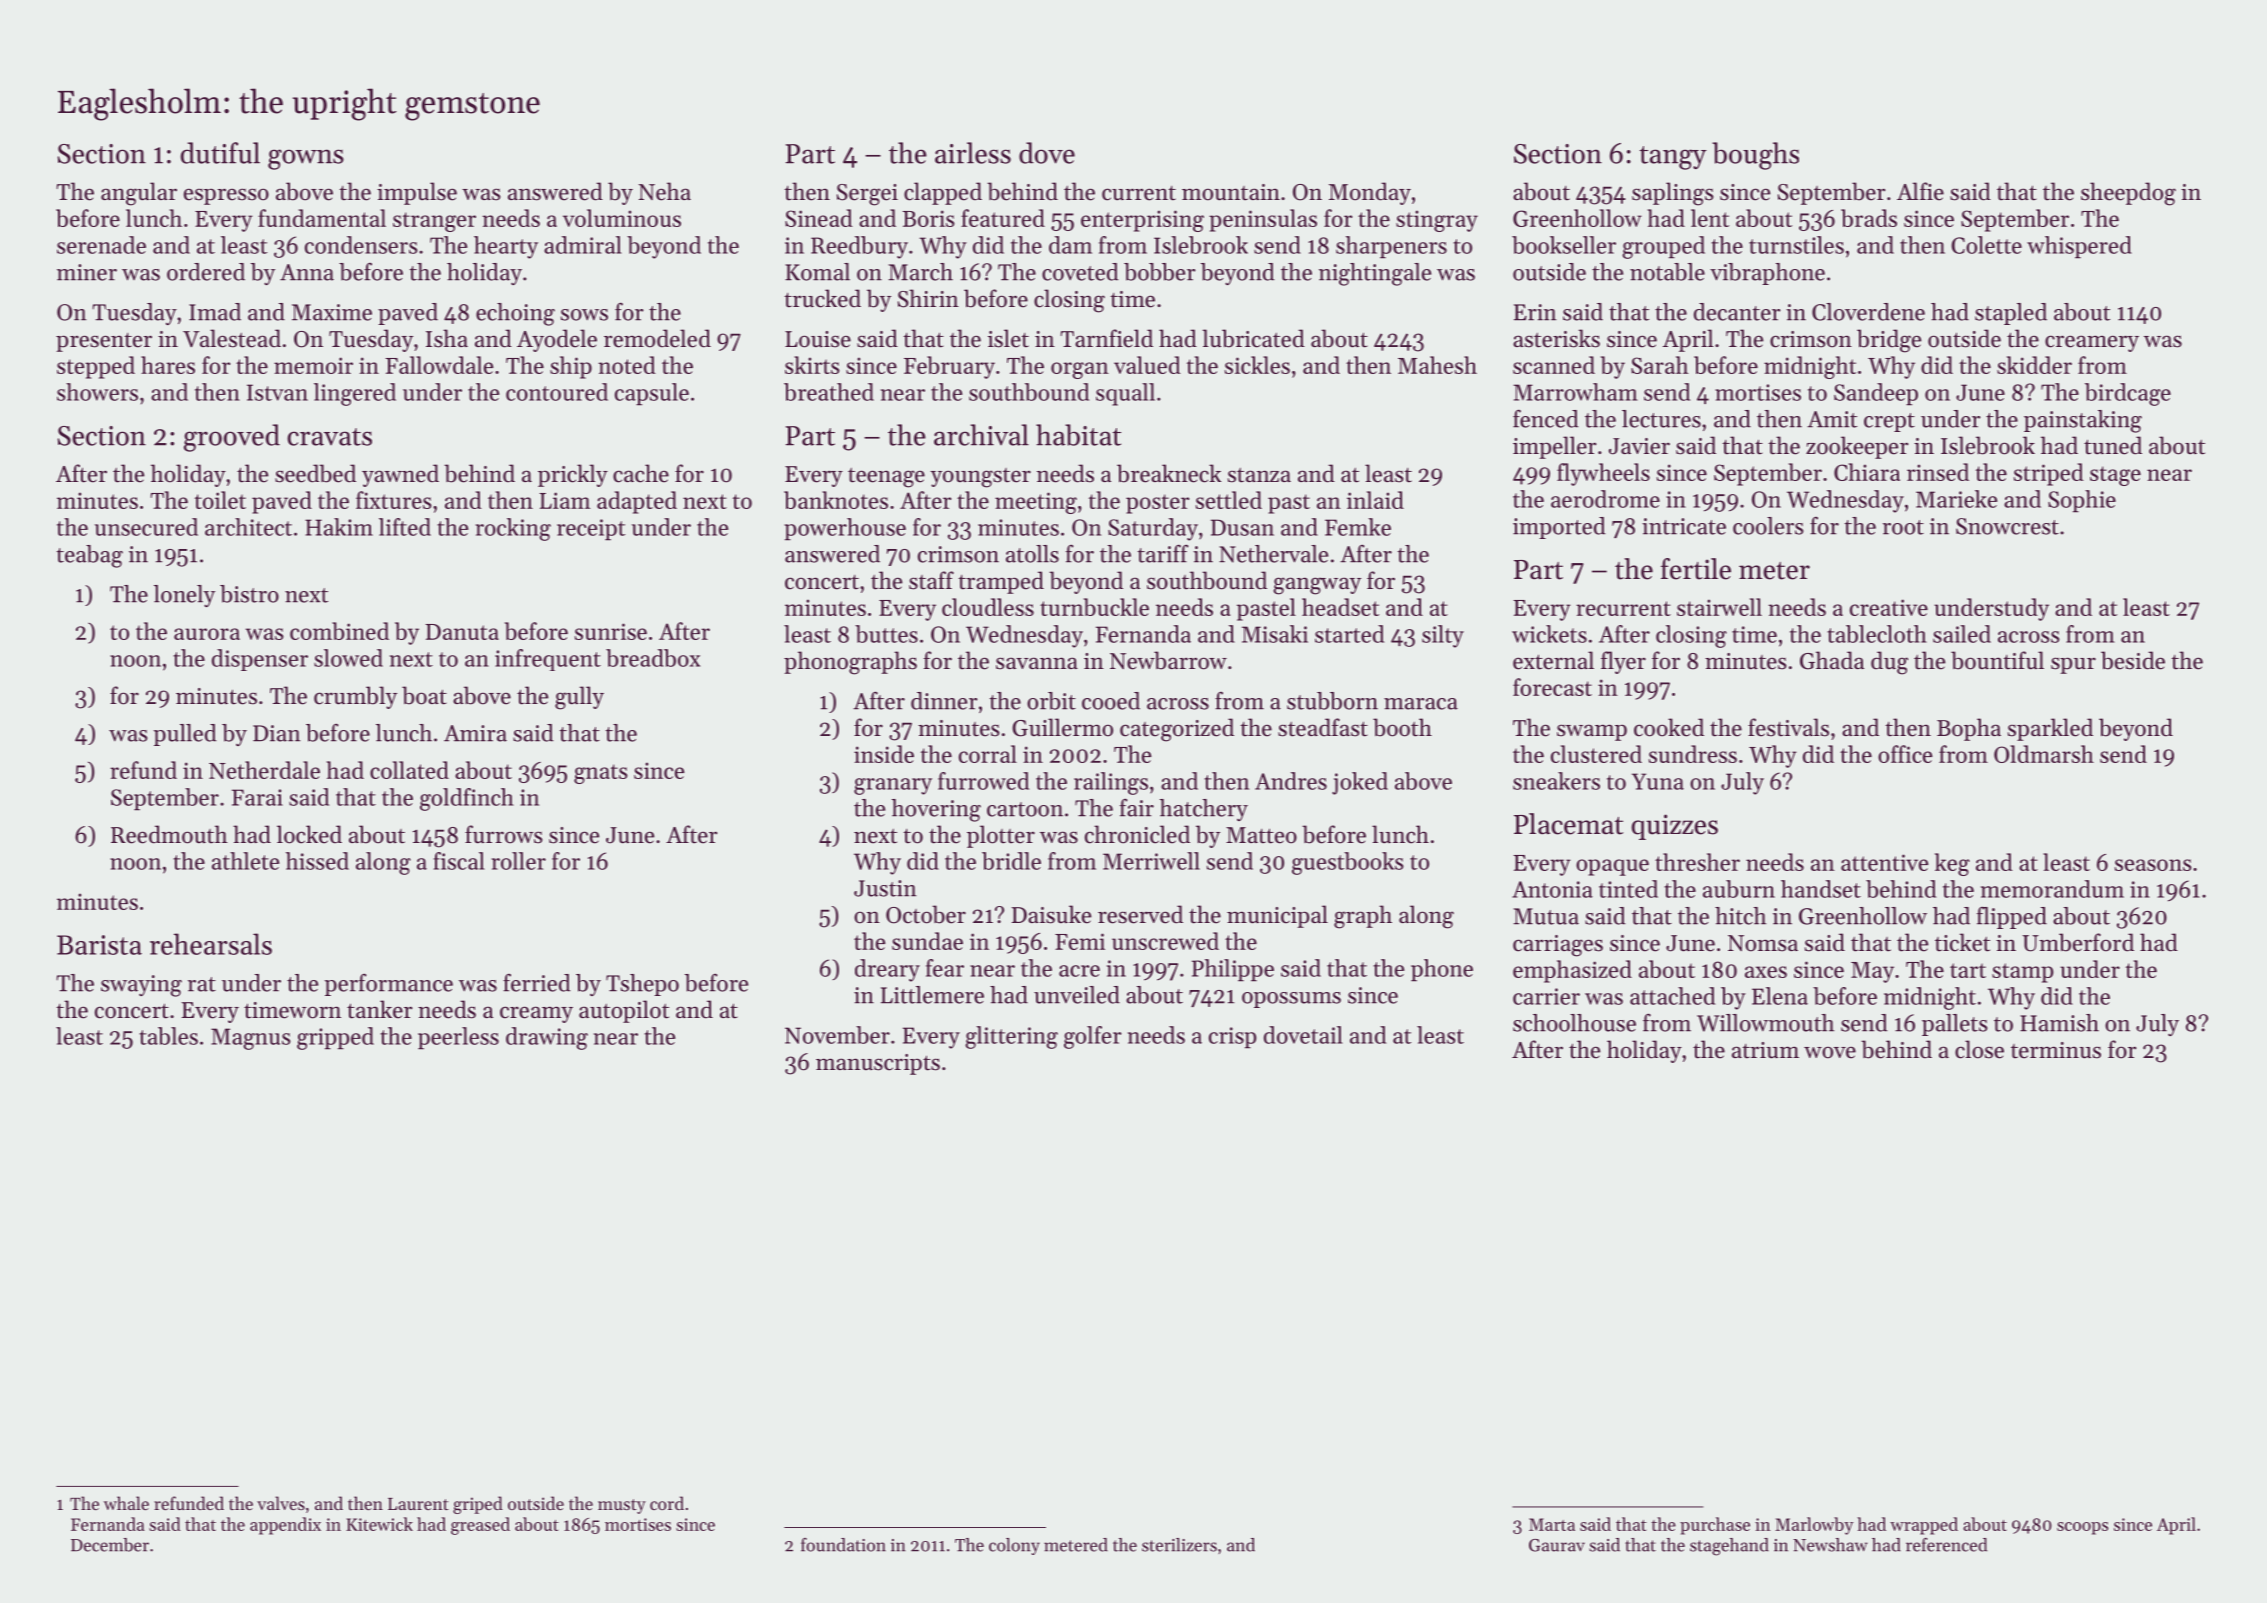 The height and width of the screenshot is (1603, 2267). Describe the element at coordinates (335, 1038) in the screenshot. I see `gripped` at that location.
